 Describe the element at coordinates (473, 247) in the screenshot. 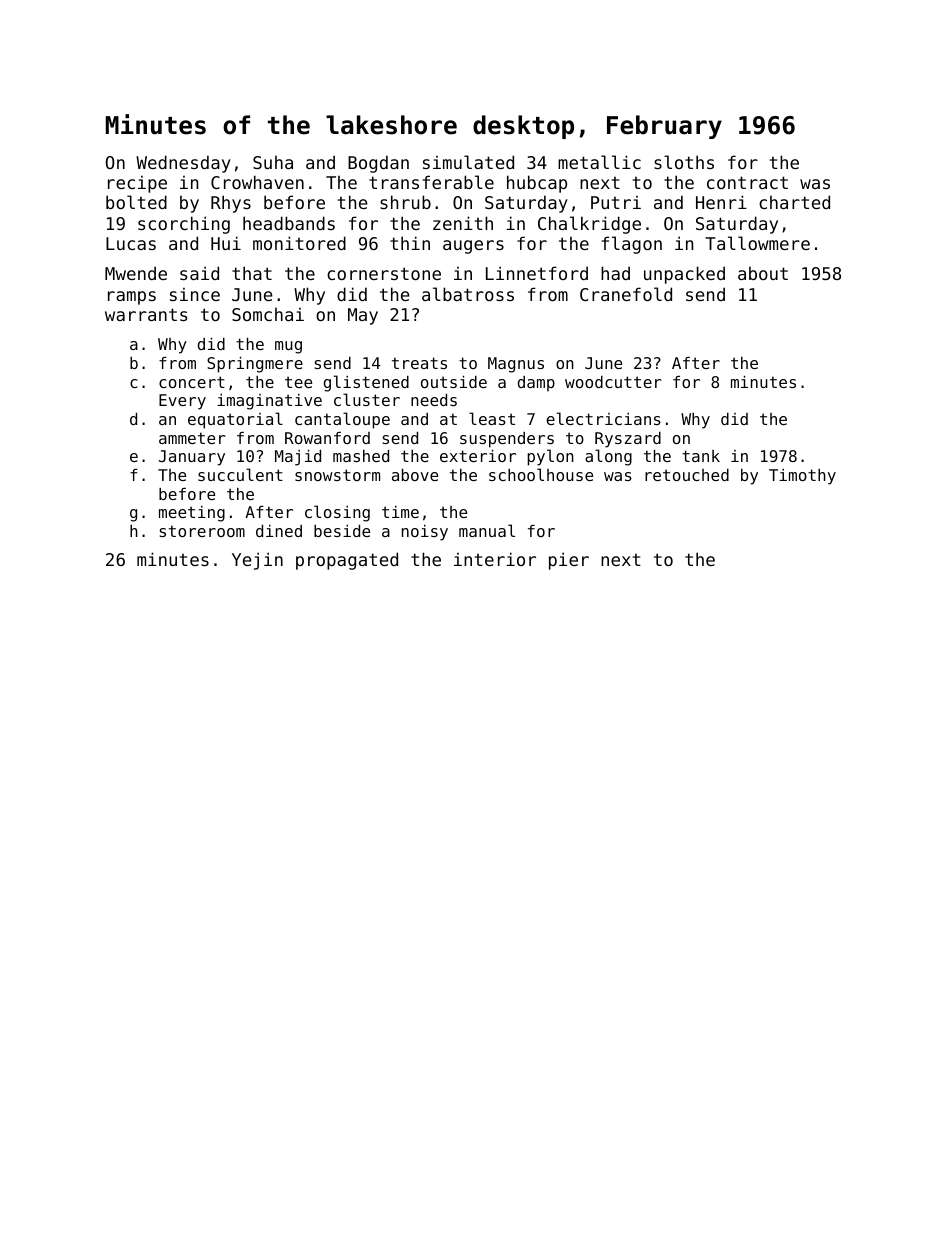

I see `augers` at that location.
